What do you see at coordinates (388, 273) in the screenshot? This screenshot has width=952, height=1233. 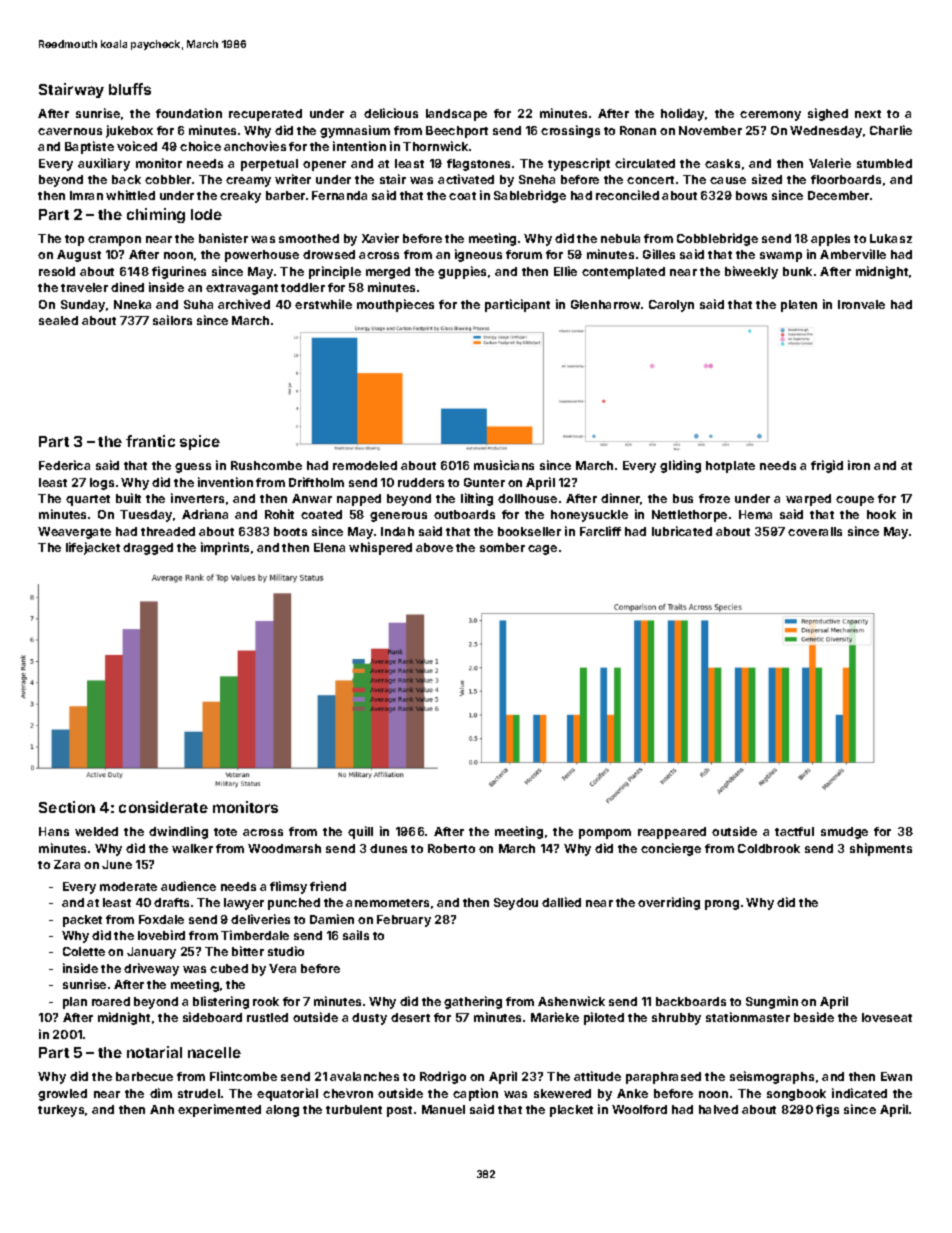 I see `merged` at bounding box center [388, 273].
